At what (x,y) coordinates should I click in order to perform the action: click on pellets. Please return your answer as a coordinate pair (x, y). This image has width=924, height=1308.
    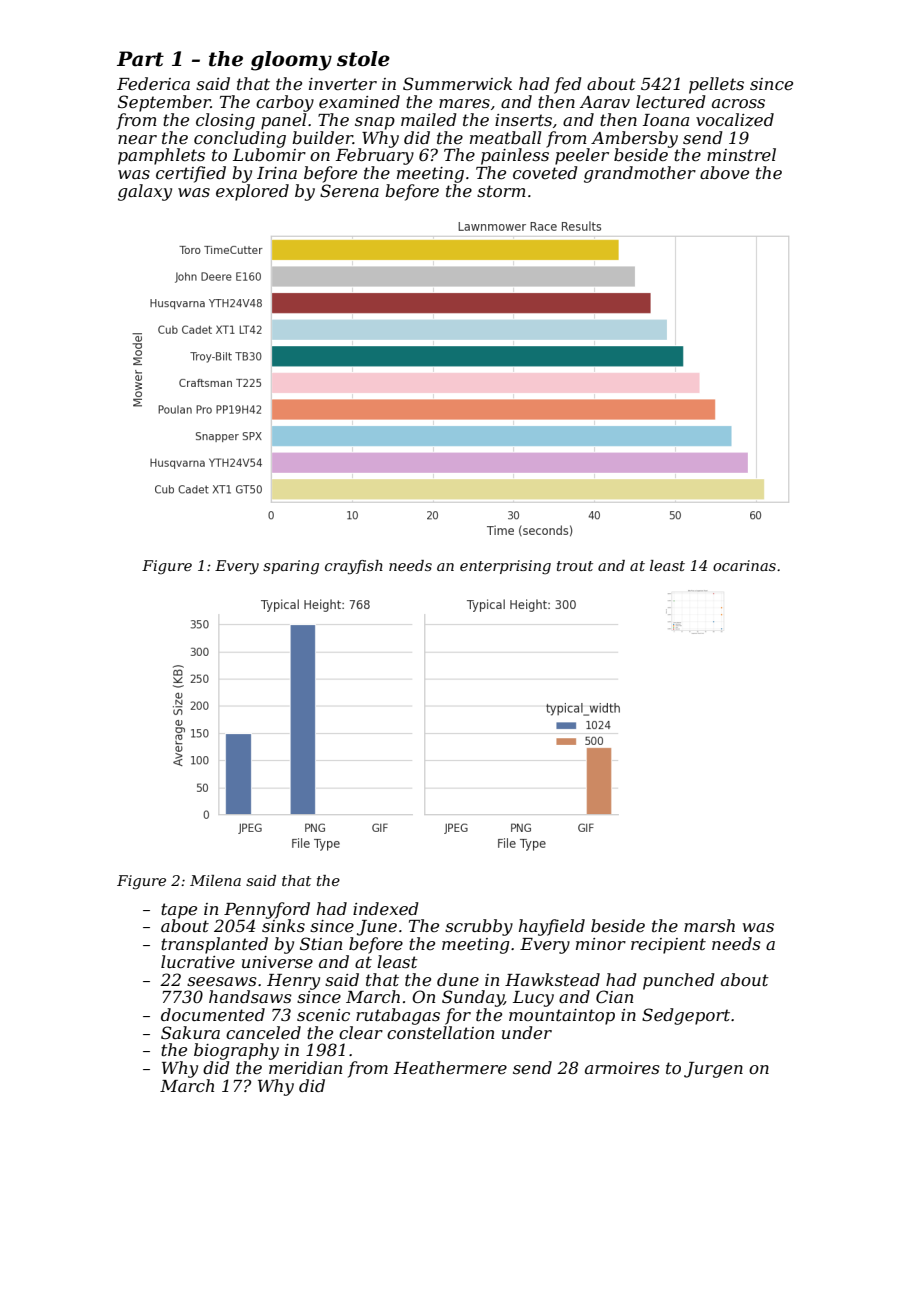
    Looking at the image, I should click on (716, 85).
